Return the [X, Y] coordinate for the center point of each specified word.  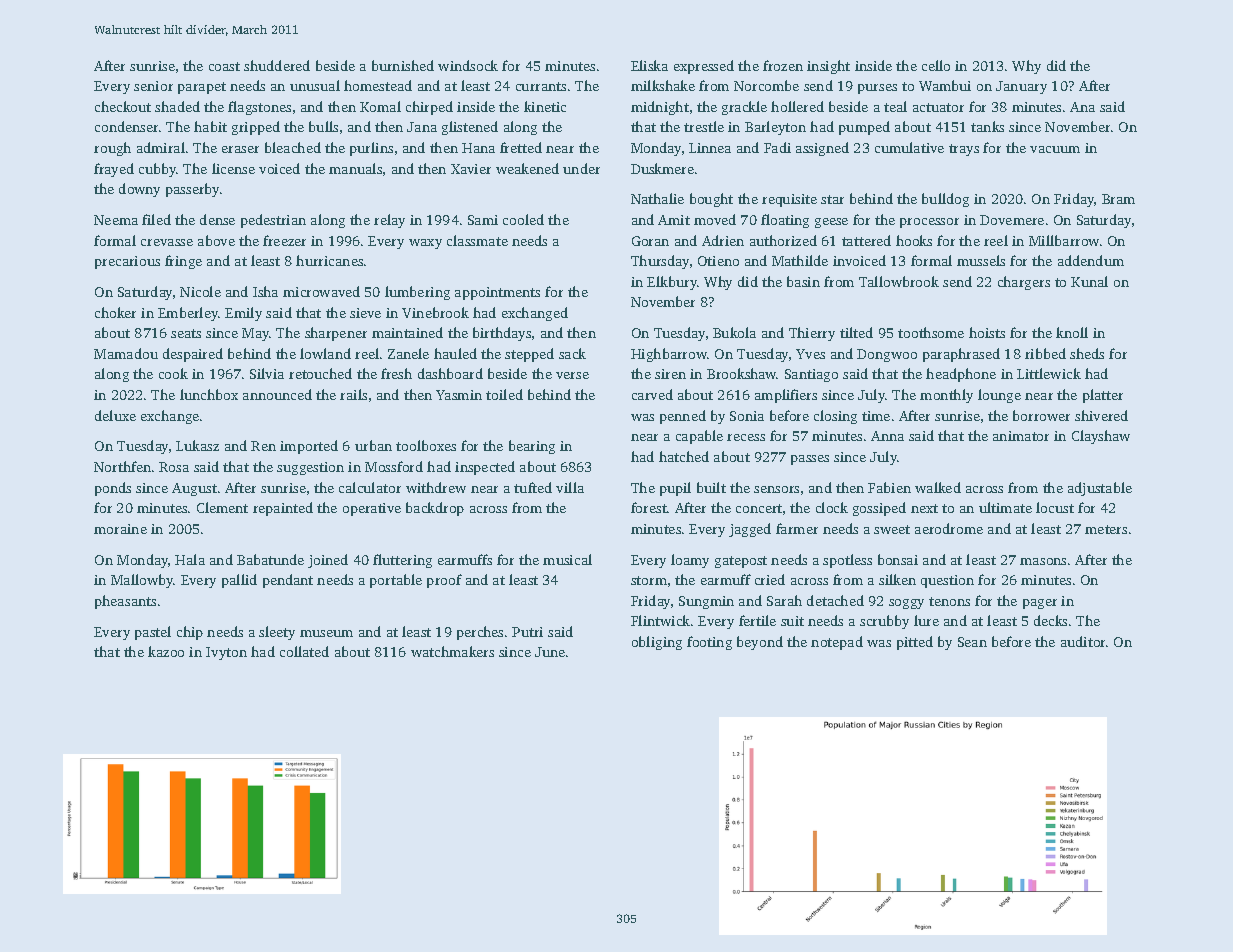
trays [964, 150]
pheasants [125, 602]
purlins [371, 149]
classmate [477, 240]
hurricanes [329, 260]
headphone [961, 375]
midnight [660, 108]
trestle [704, 126]
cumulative [909, 147]
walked [938, 487]
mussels [981, 260]
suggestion [310, 468]
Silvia [267, 373]
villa [570, 487]
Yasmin [459, 395]
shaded [177, 106]
